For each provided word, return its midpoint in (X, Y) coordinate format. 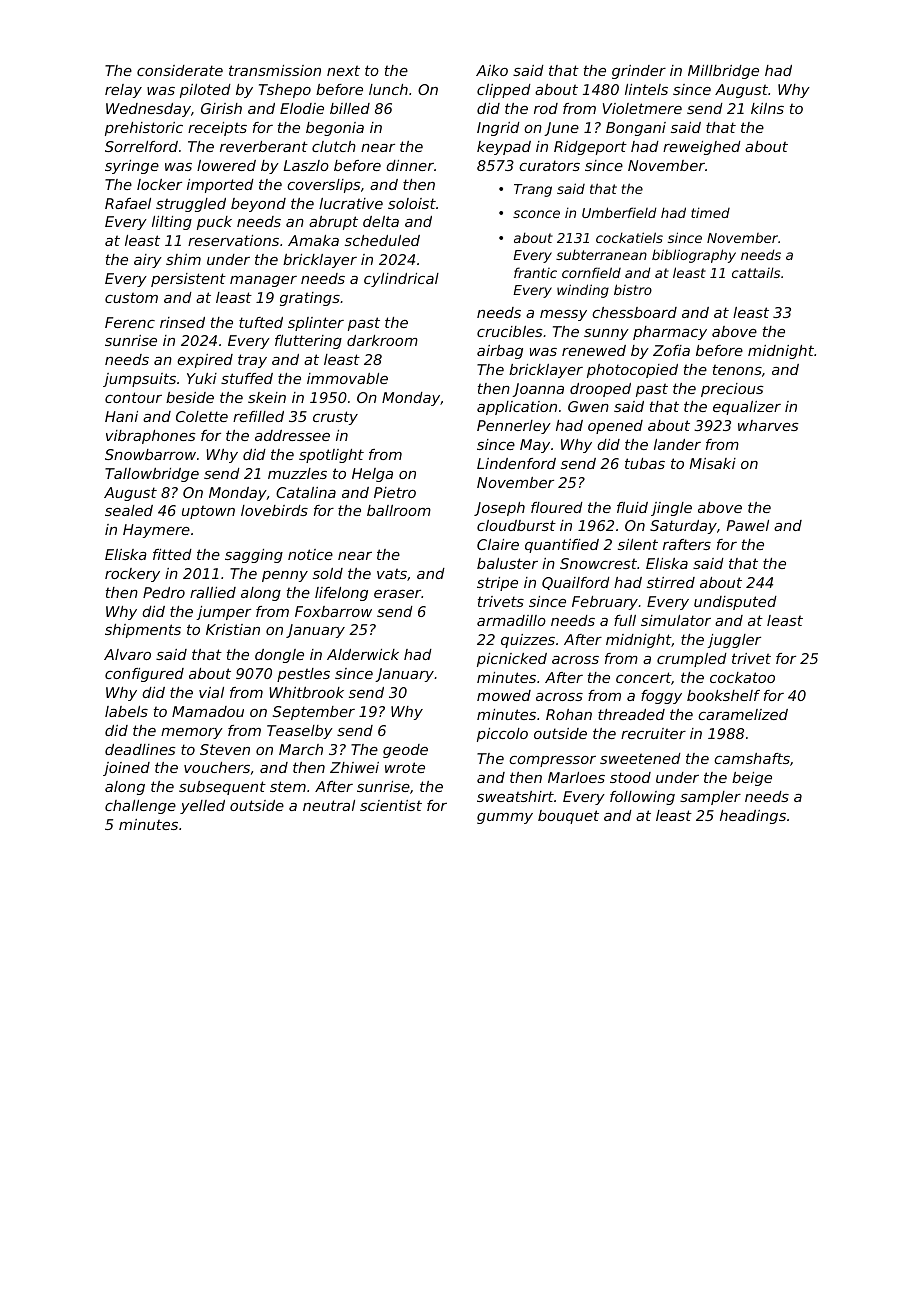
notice (310, 554)
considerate (180, 70)
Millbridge (723, 72)
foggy (661, 697)
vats (392, 573)
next (343, 70)
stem (288, 786)
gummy (505, 818)
